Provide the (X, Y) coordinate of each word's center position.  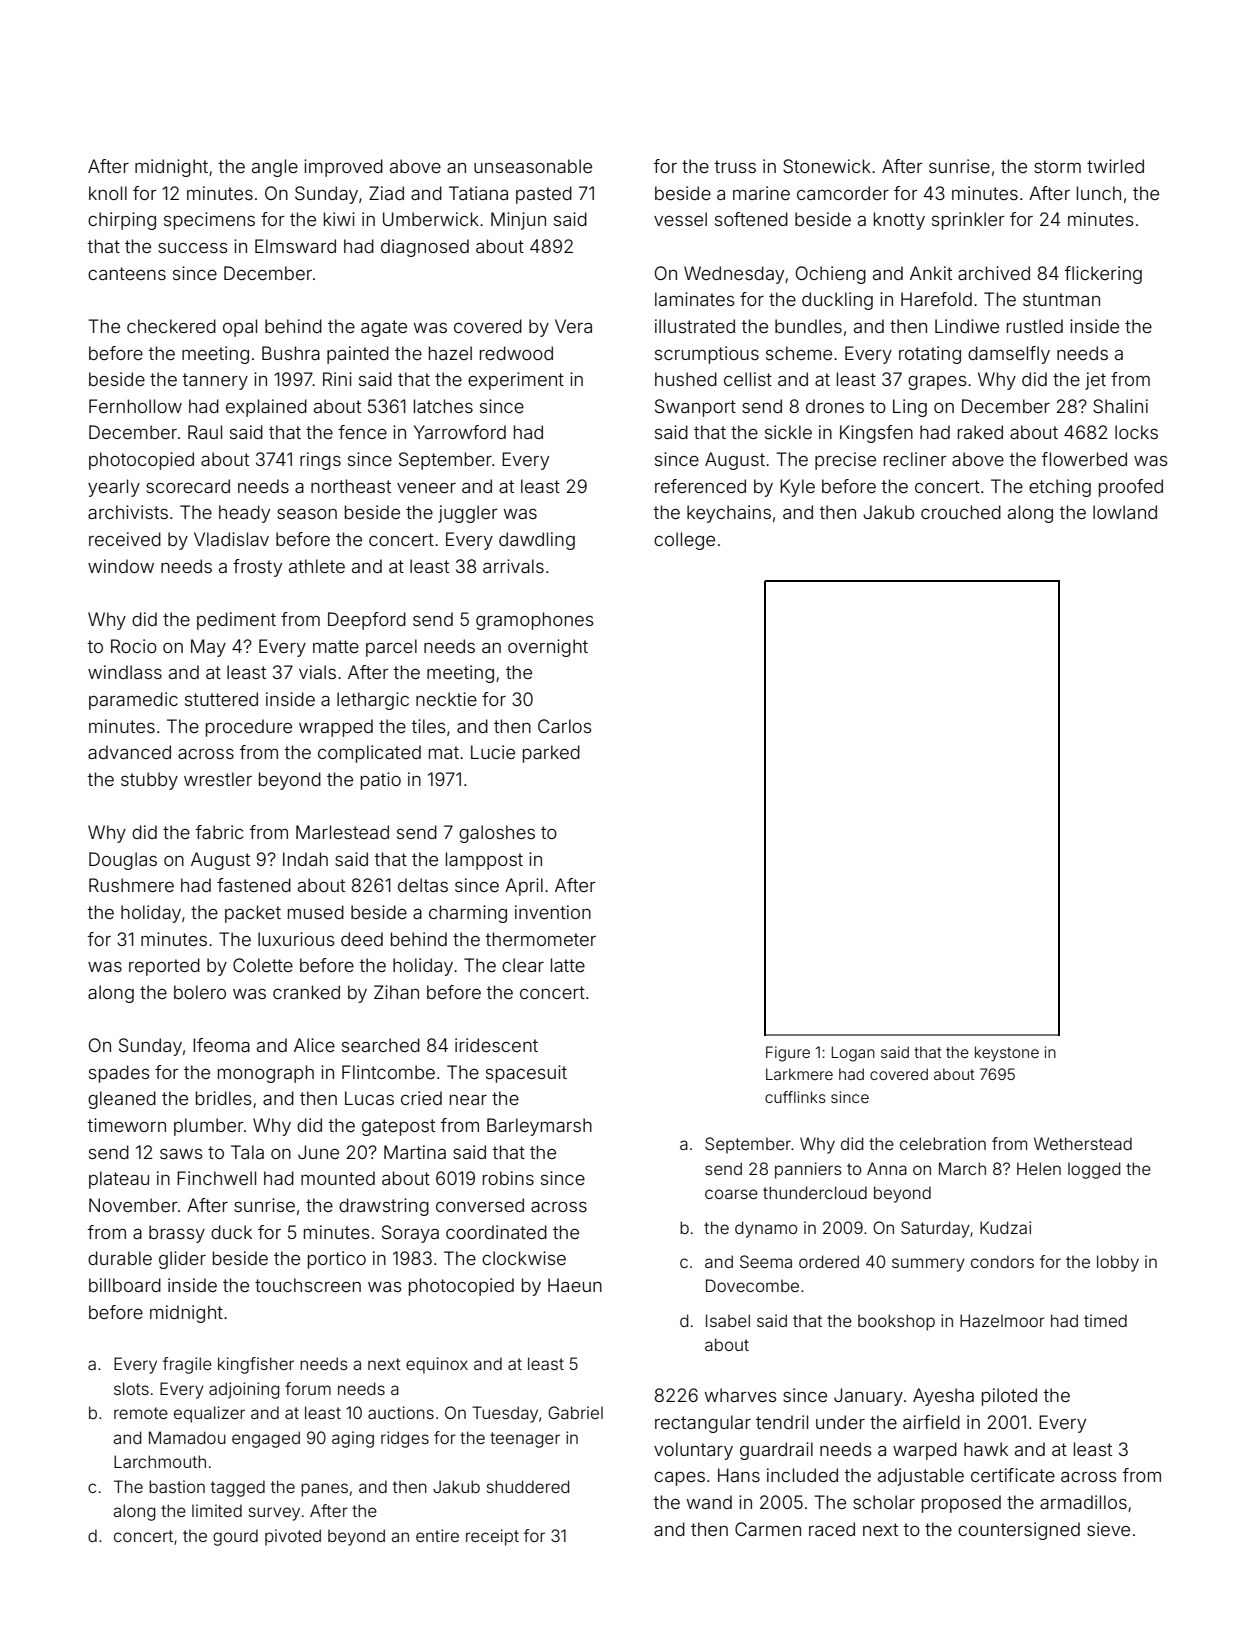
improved (343, 168)
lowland (1125, 512)
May (208, 648)
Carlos (565, 726)
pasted (544, 195)
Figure (788, 1054)
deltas (423, 885)
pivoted (293, 1537)
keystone (1007, 1054)
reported (164, 967)
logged (1094, 1170)
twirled (1115, 166)
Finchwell (216, 1178)
